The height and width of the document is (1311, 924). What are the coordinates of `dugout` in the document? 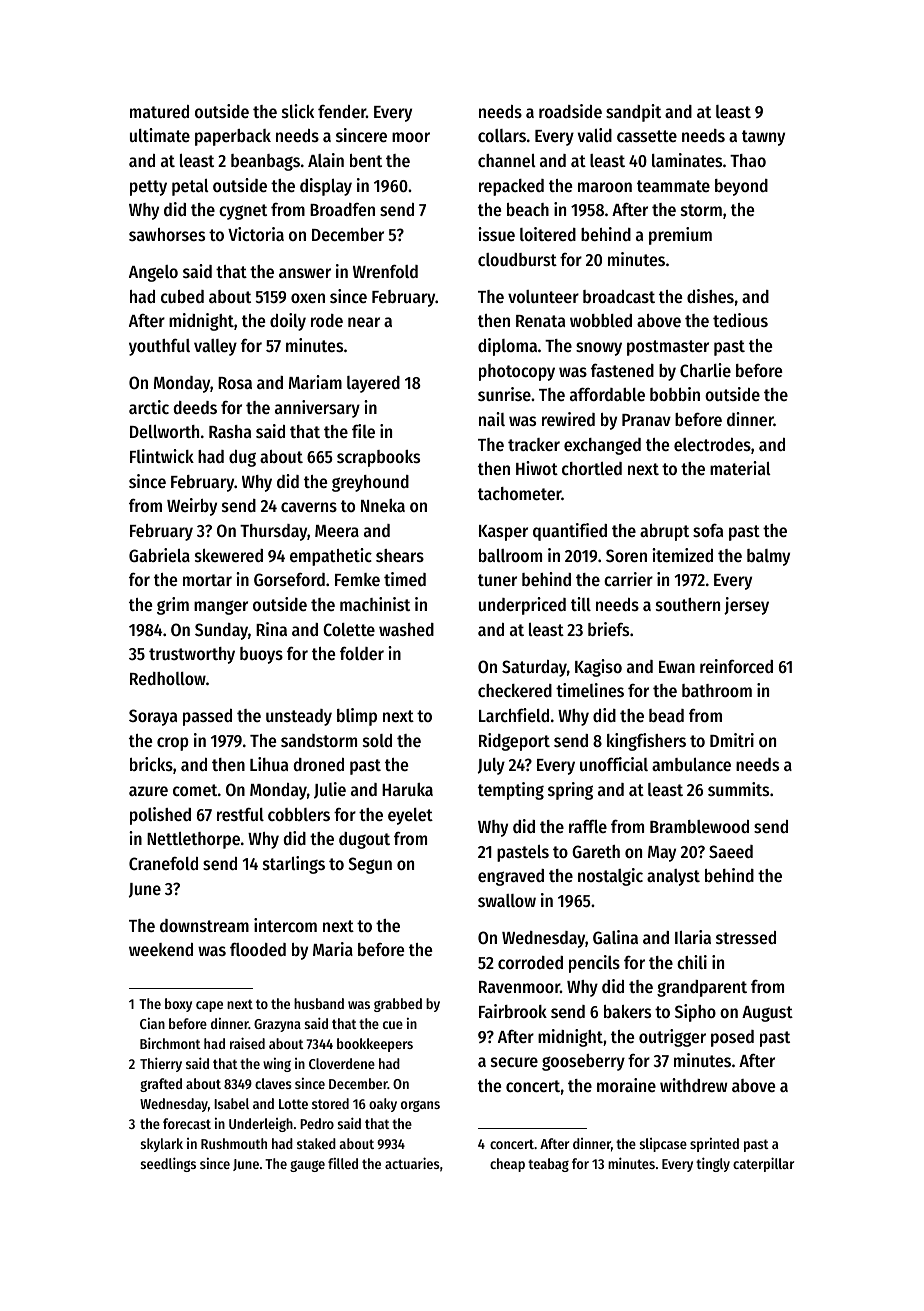 It's located at (364, 840).
